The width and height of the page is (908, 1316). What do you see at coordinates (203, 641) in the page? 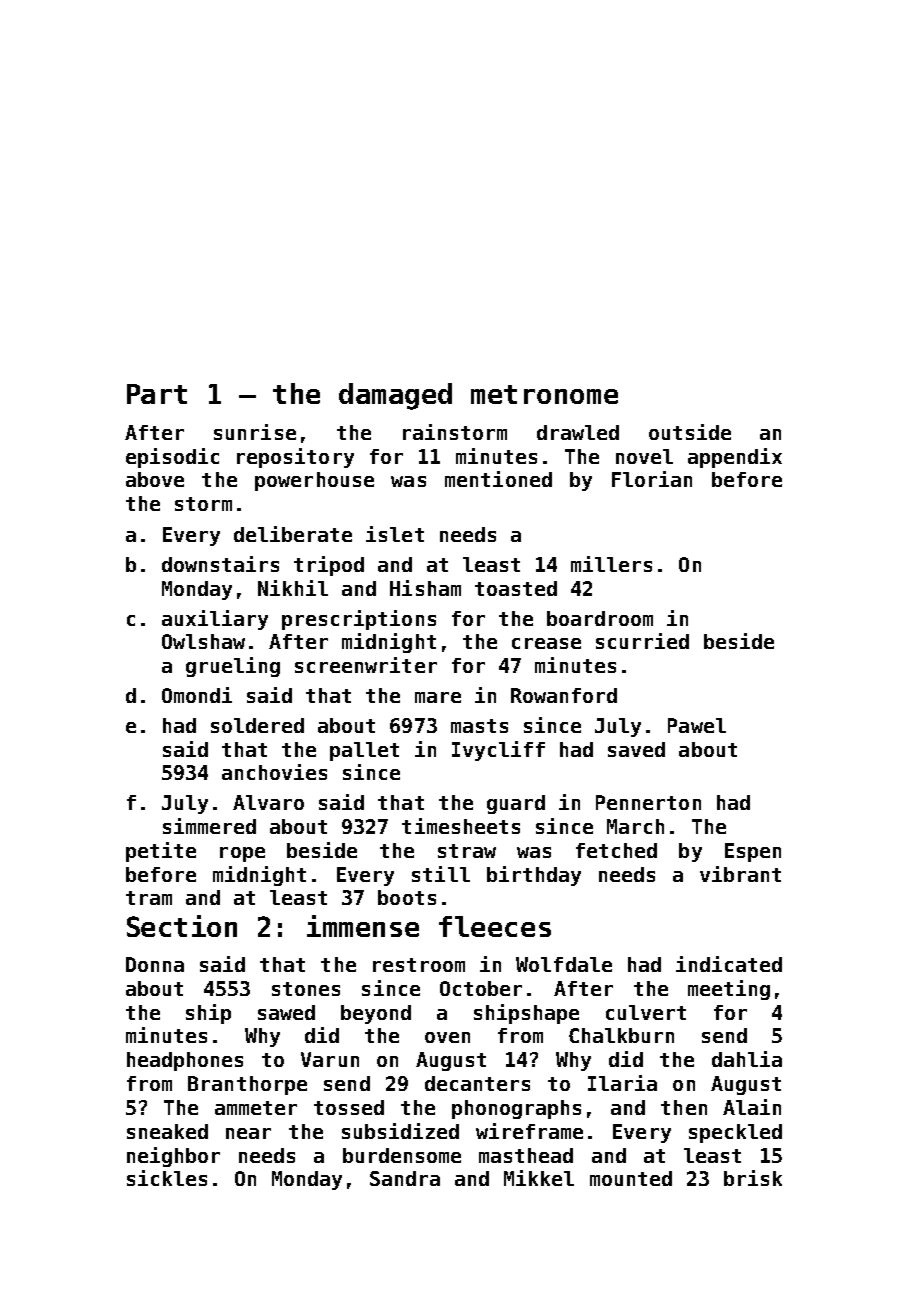
I see `Owlshaw` at bounding box center [203, 641].
